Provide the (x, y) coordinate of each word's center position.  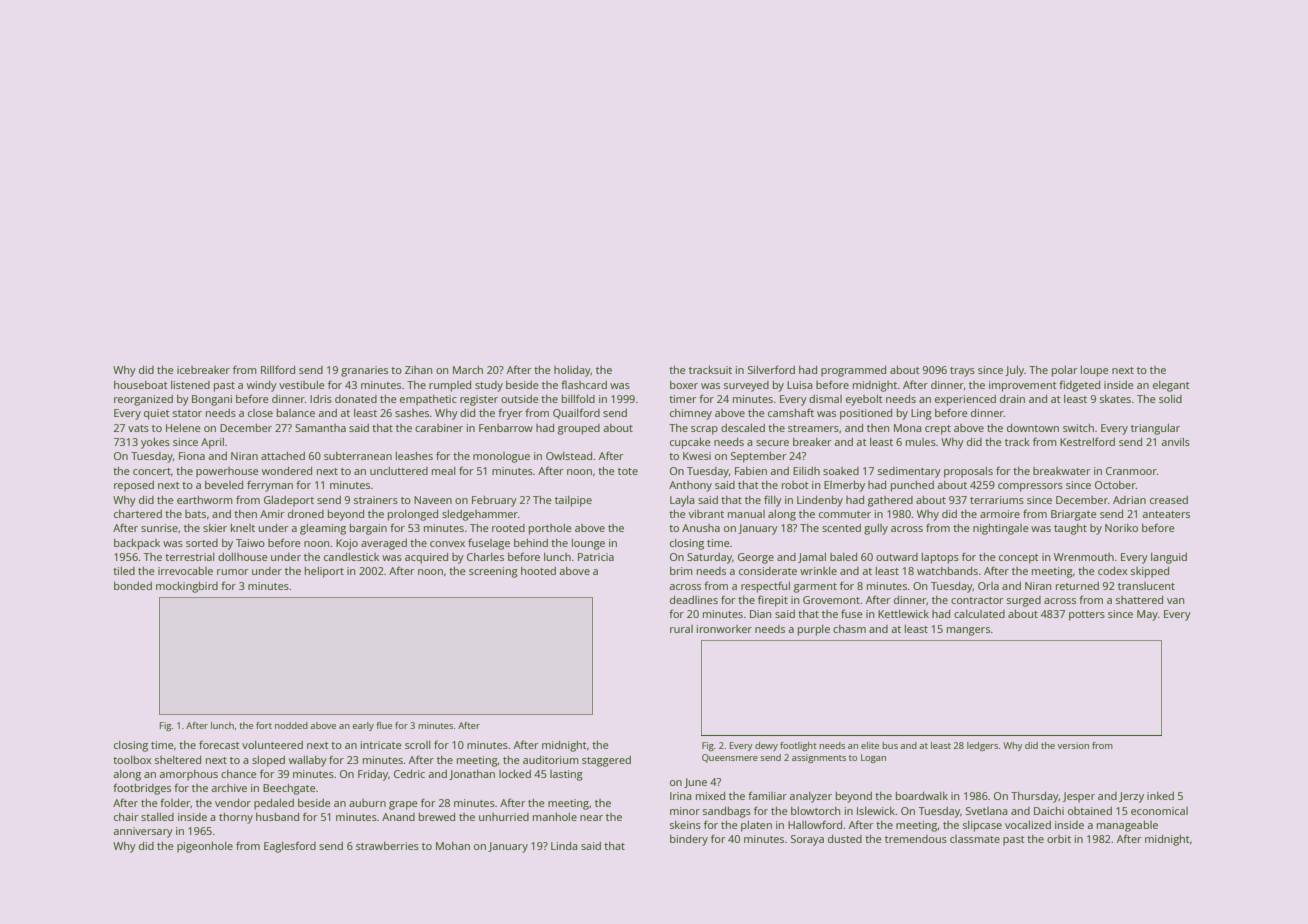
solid (1170, 399)
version (1073, 745)
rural (681, 629)
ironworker (724, 629)
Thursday (1035, 797)
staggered (606, 761)
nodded (291, 725)
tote (628, 471)
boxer (684, 385)
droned (306, 514)
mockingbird (187, 587)
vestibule (302, 385)
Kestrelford (1087, 441)
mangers (968, 631)
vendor (233, 803)
